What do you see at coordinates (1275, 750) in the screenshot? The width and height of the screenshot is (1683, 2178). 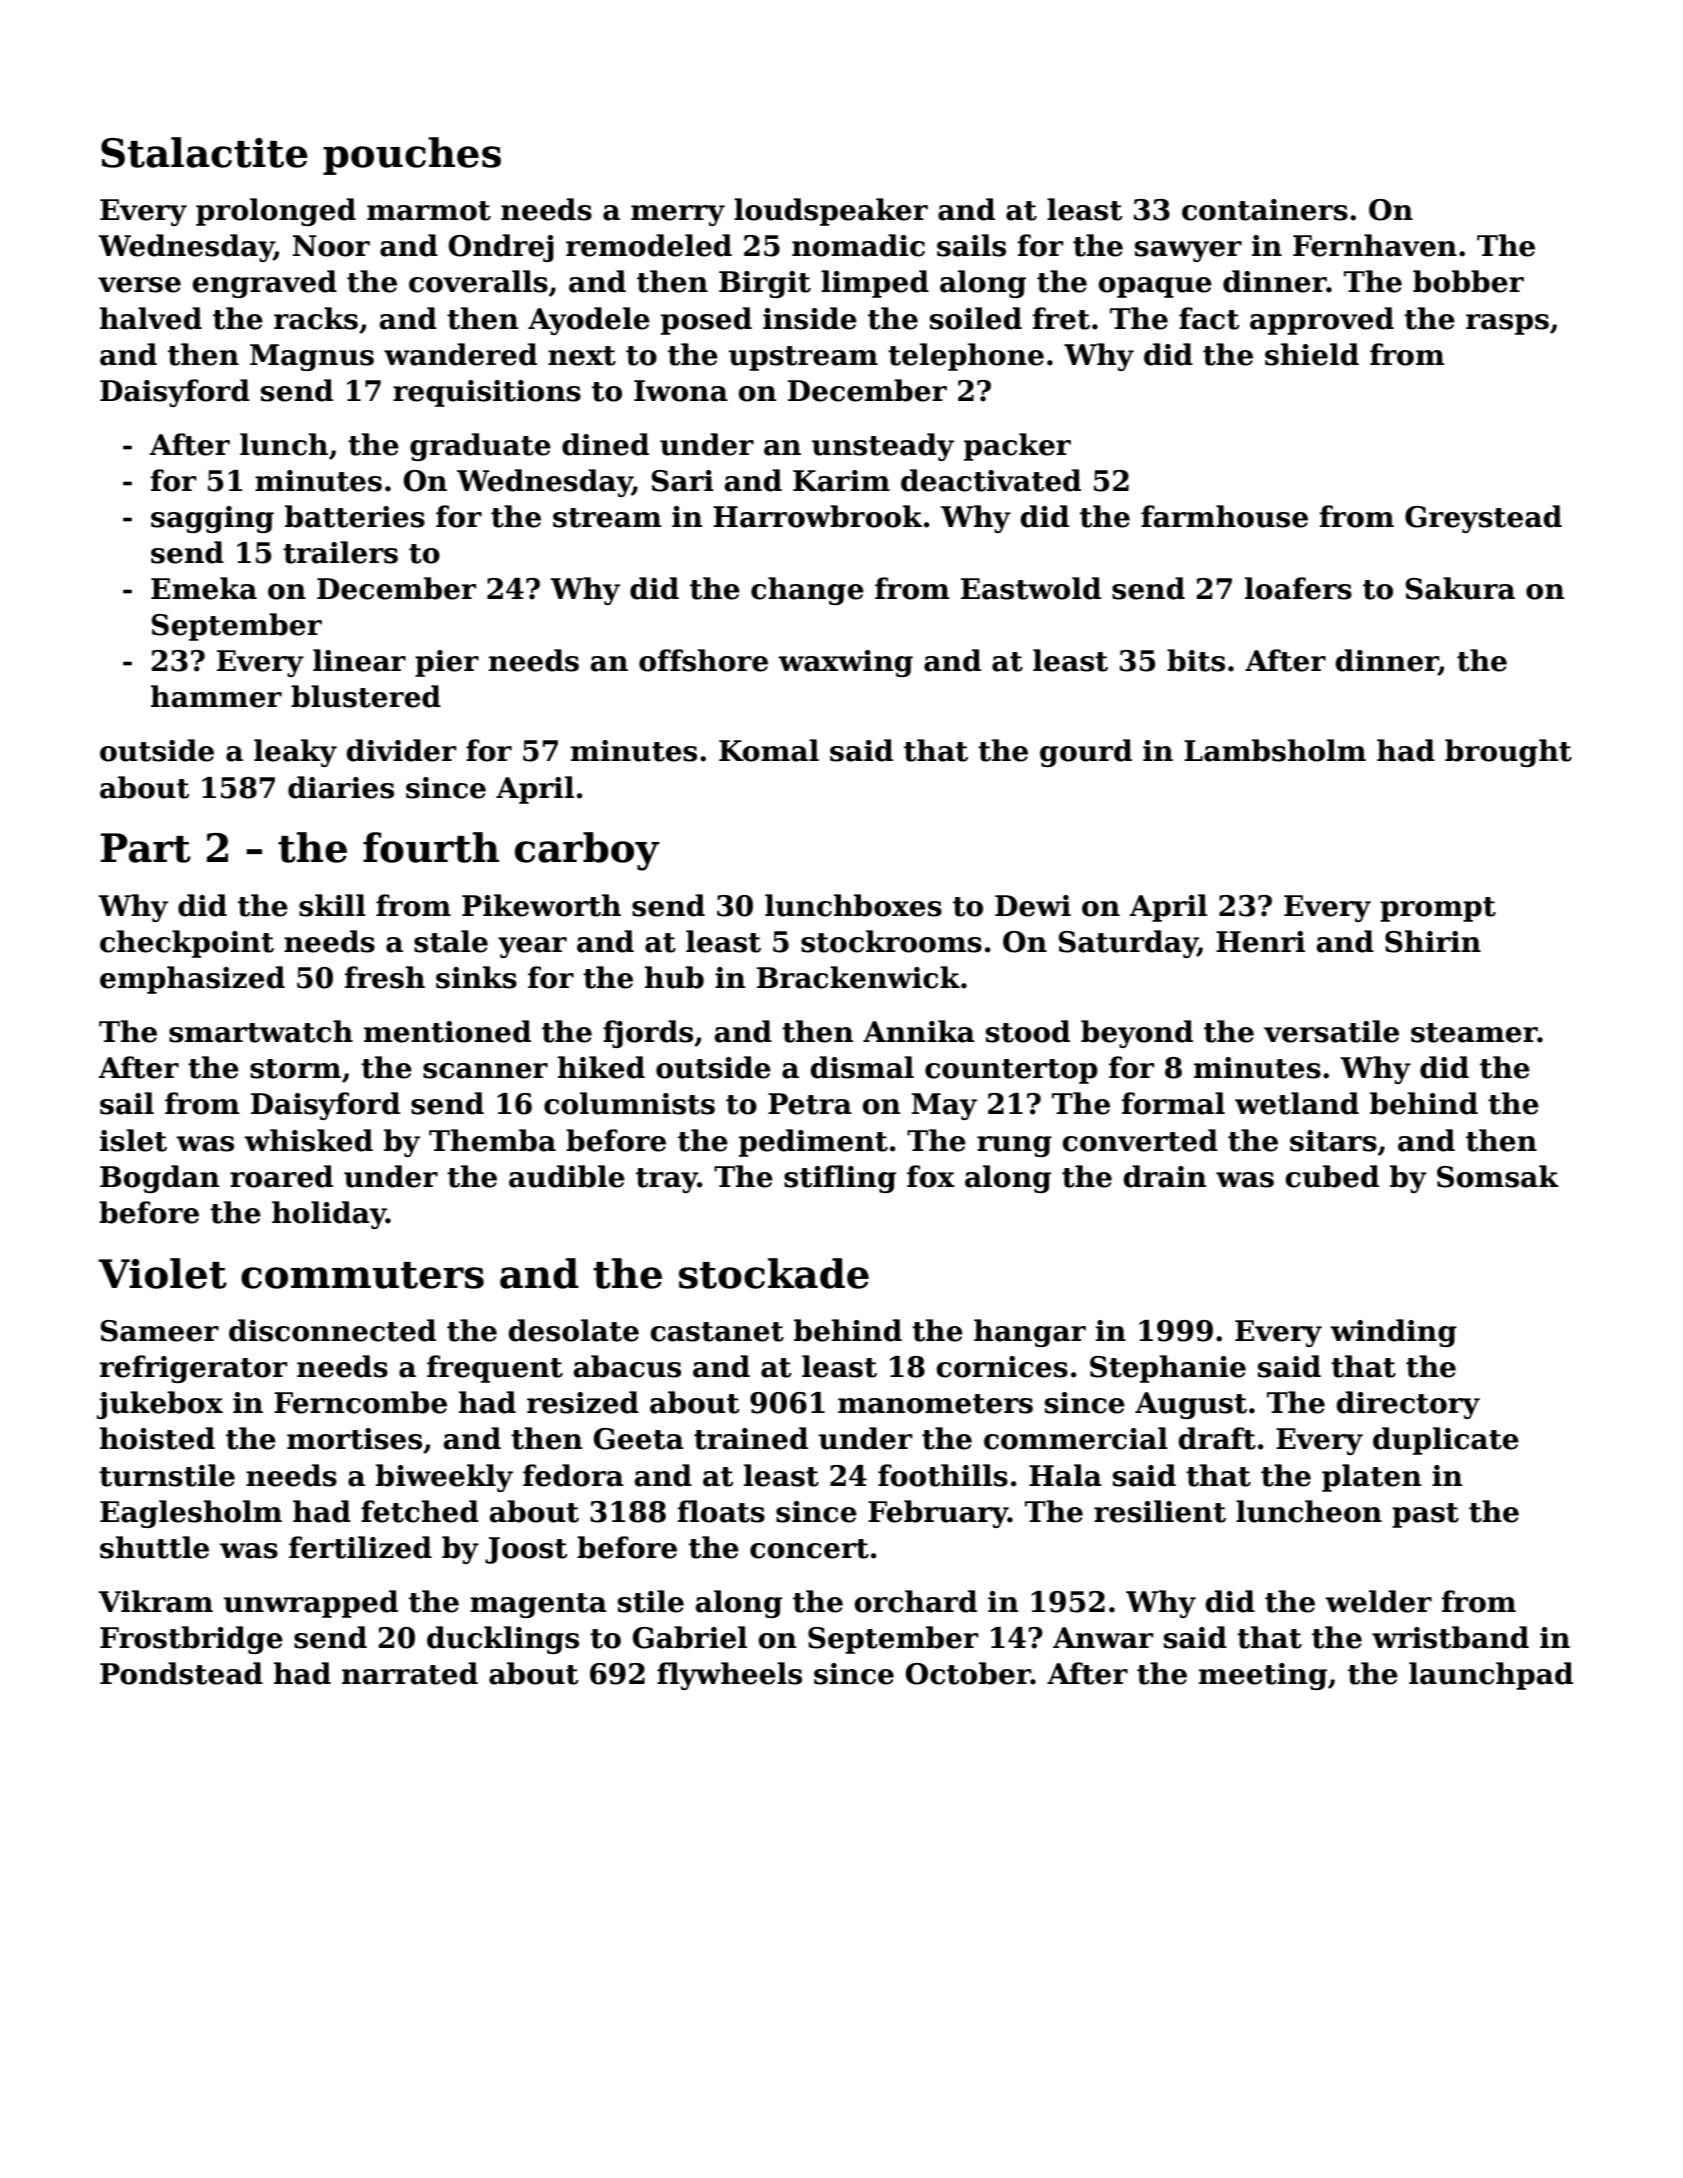 I see `Lambsholm` at bounding box center [1275, 750].
